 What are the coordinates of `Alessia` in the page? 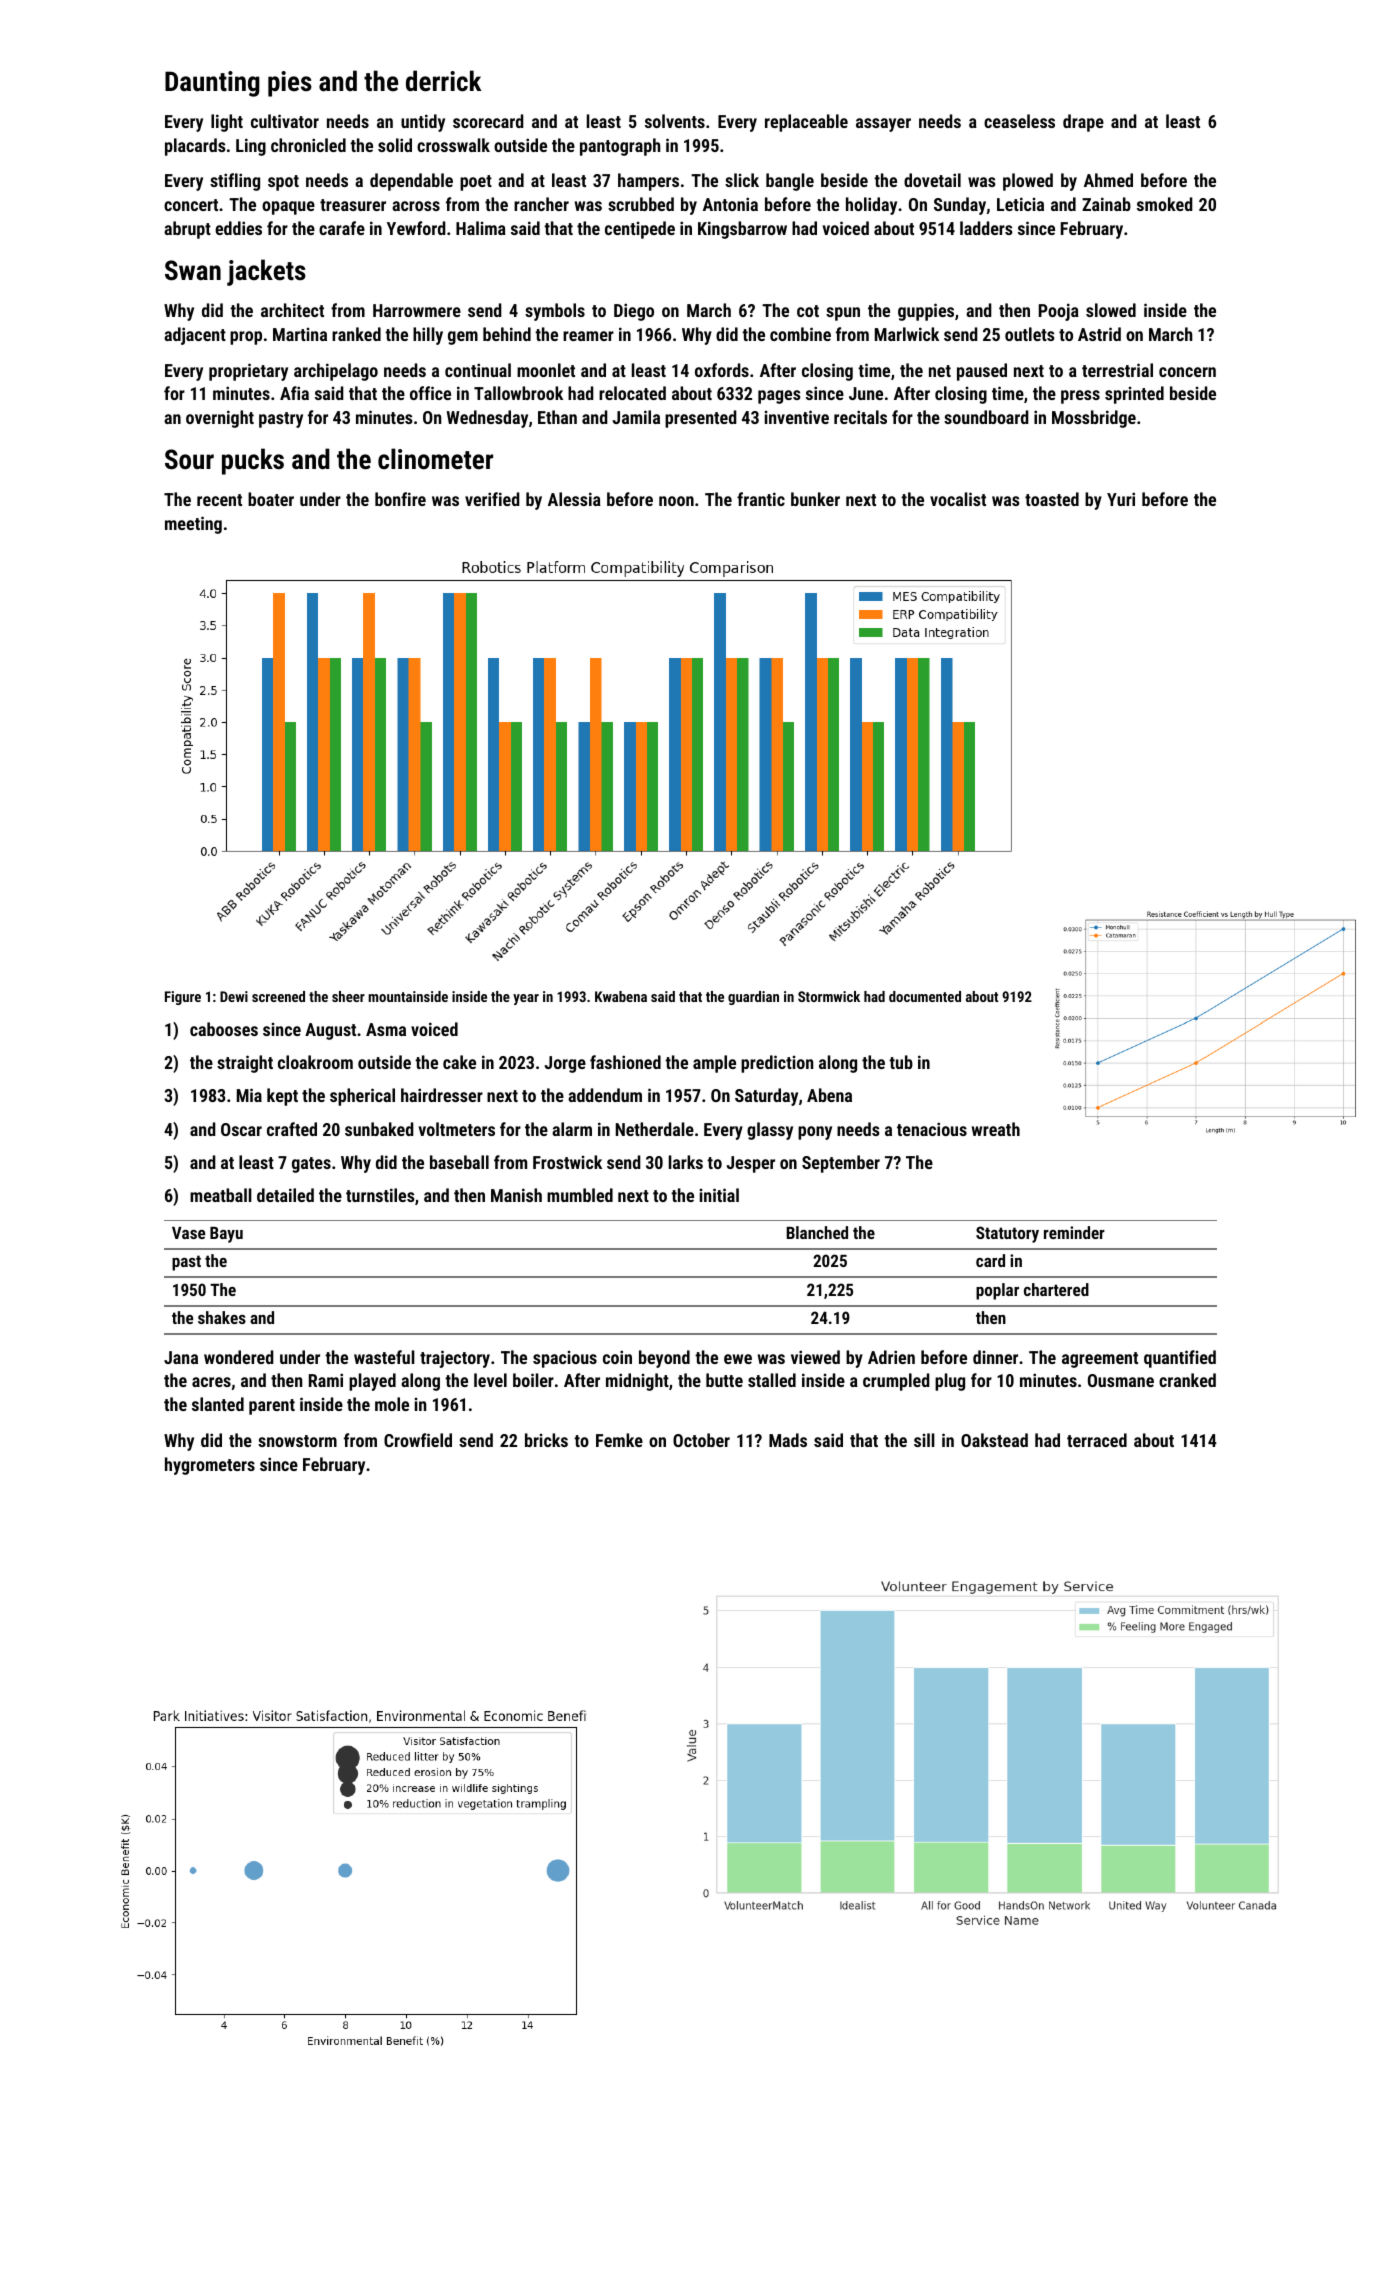 It's located at (574, 499).
